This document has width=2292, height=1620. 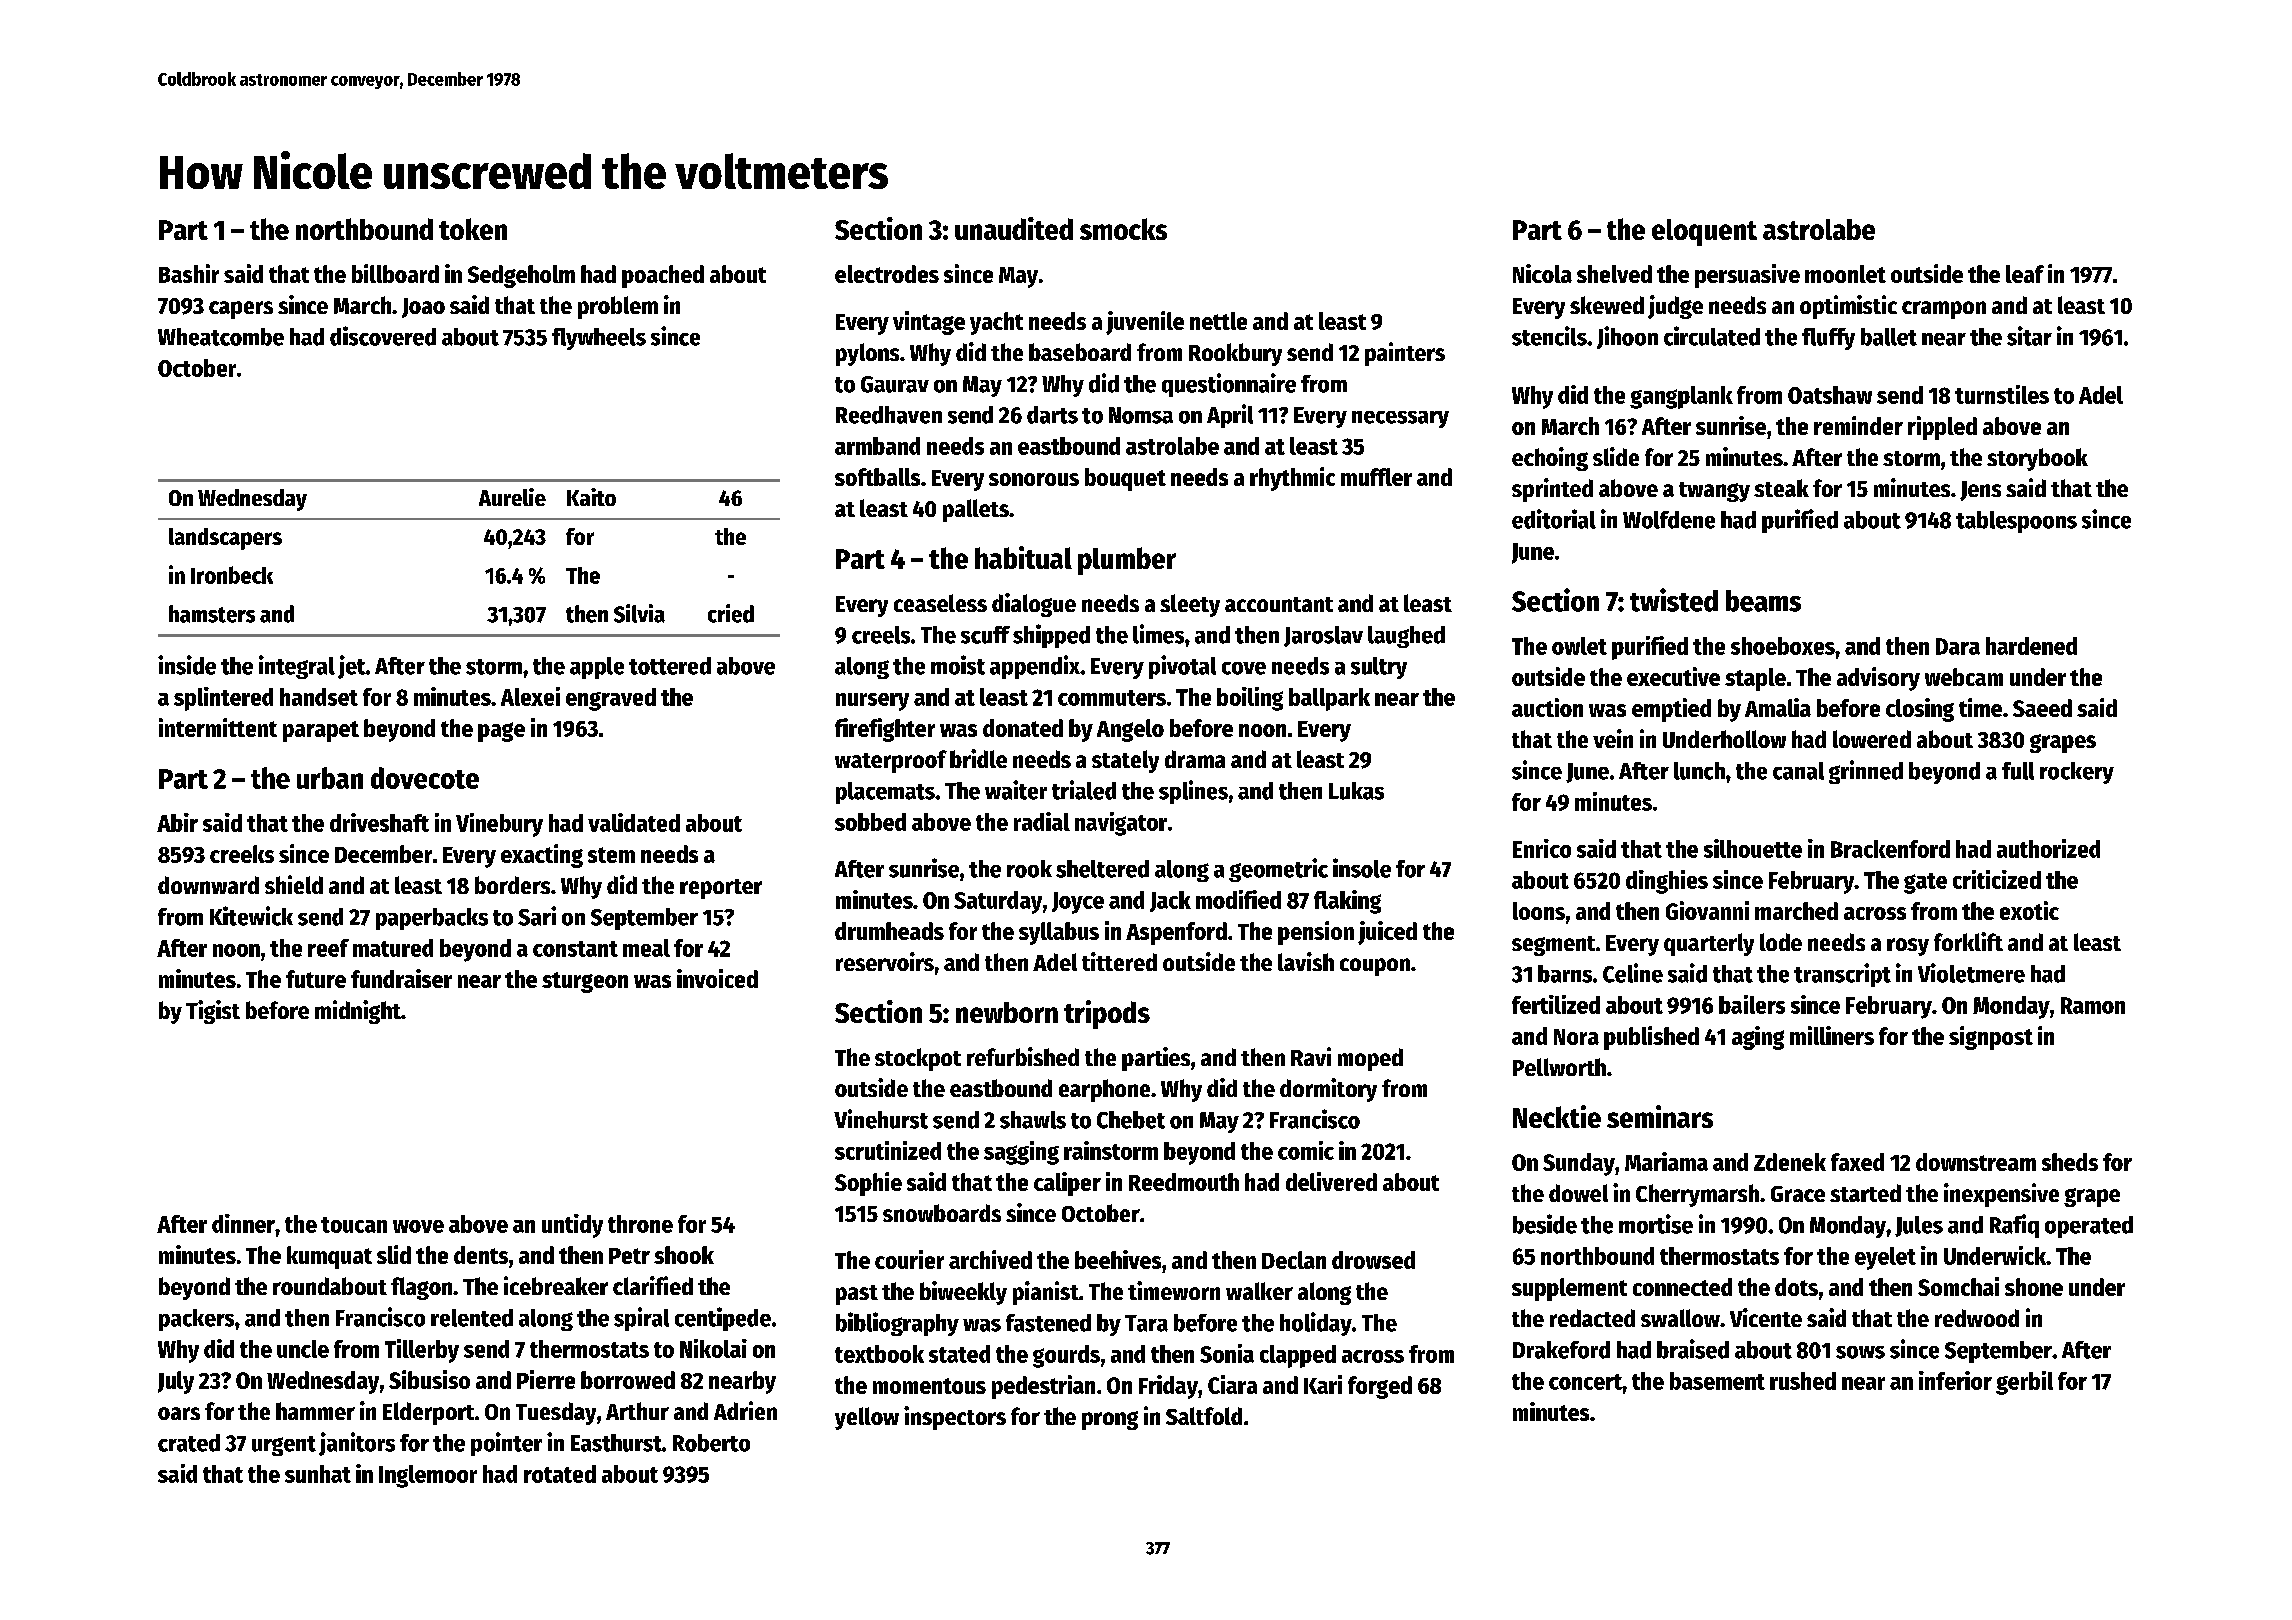 I want to click on steak, so click(x=1781, y=488).
